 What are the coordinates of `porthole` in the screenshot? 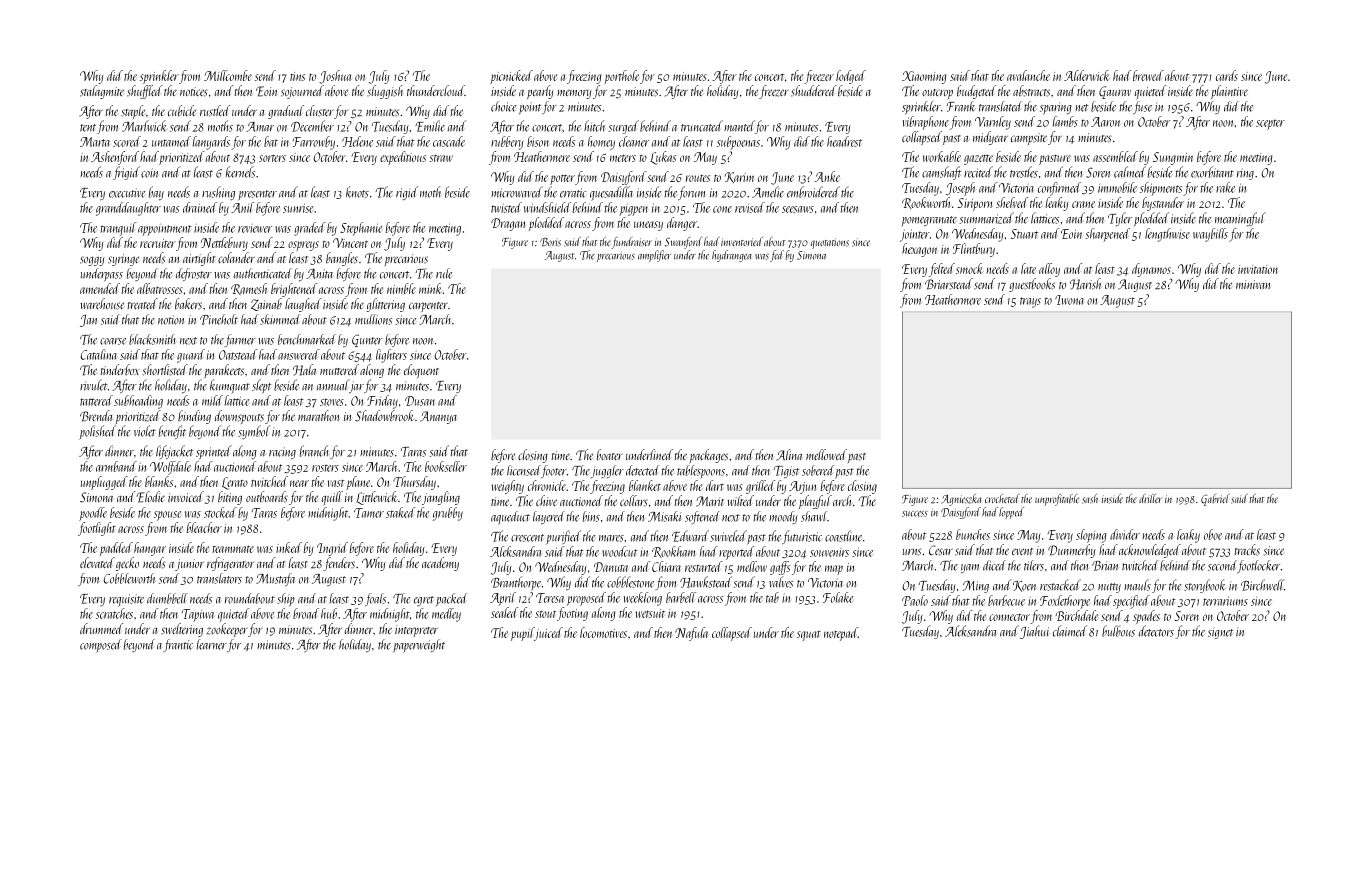 It's located at (621, 77).
